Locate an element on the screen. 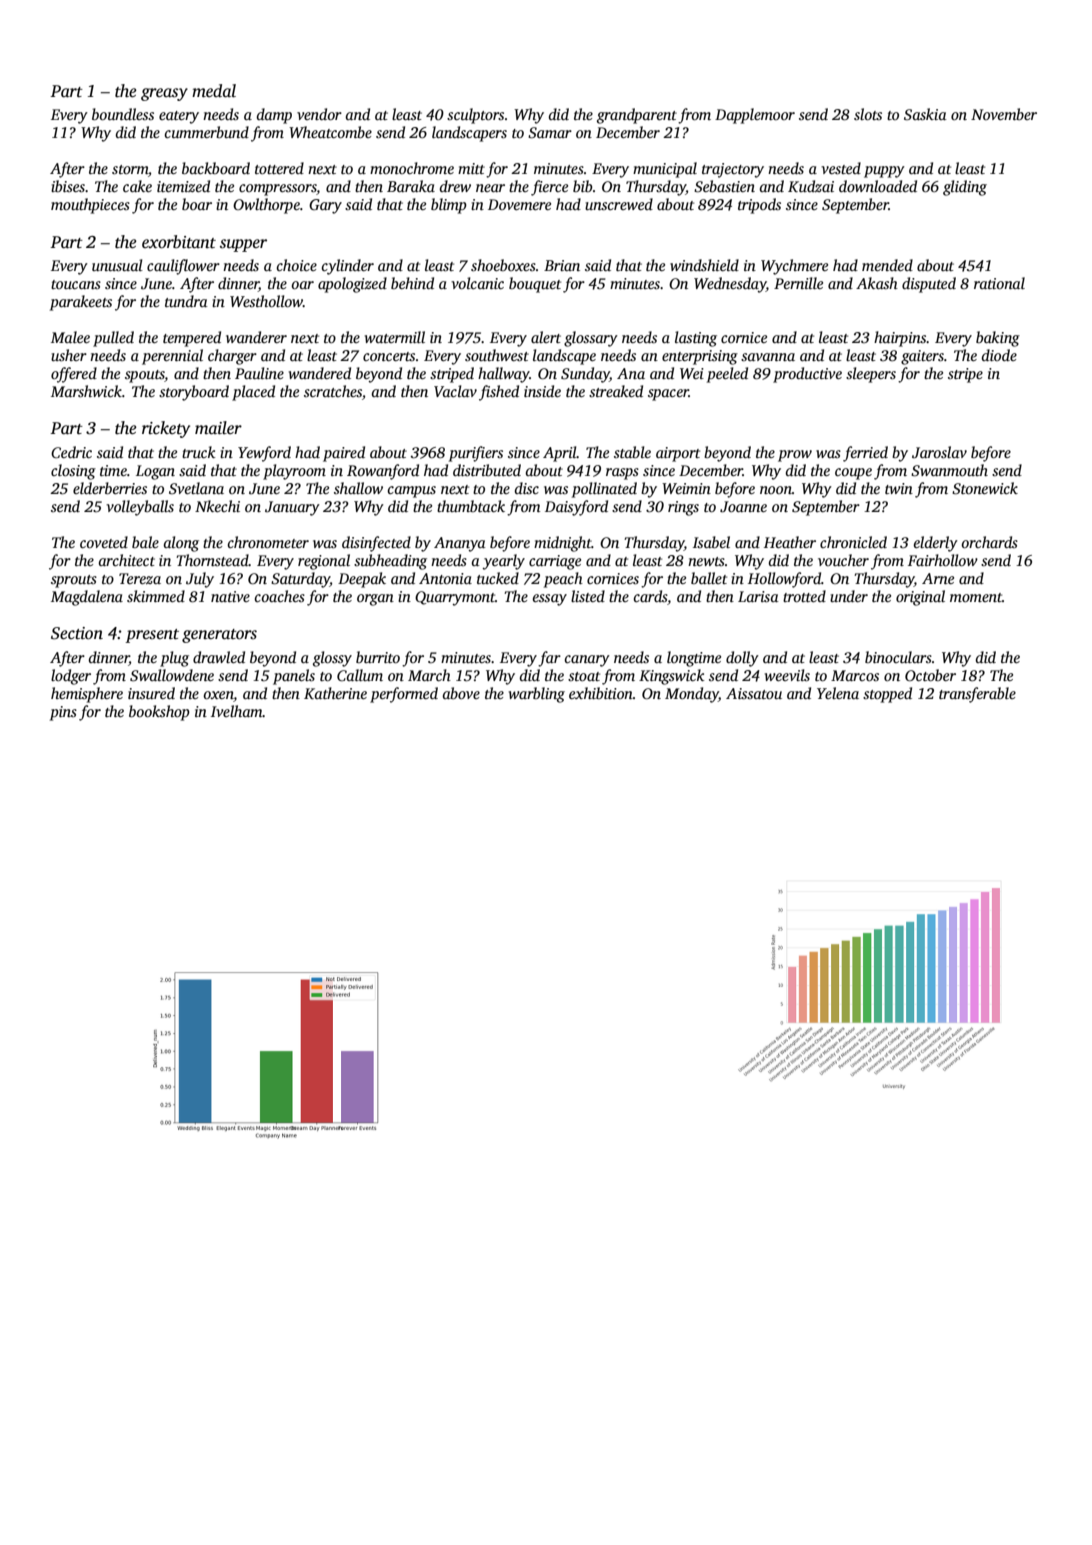 The height and width of the screenshot is (1545, 1092). listed is located at coordinates (588, 596).
